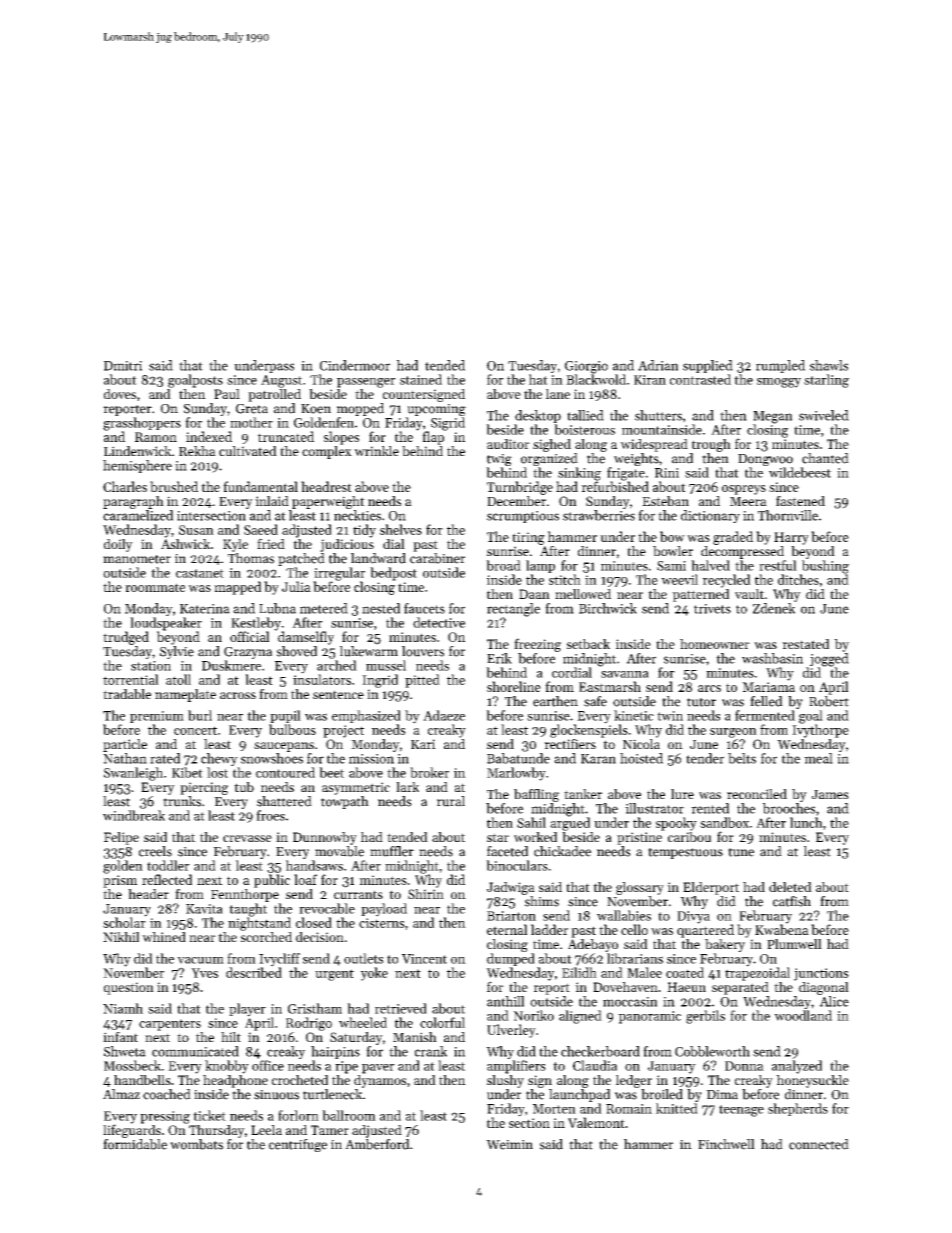 This screenshot has width=952, height=1233. Describe the element at coordinates (120, 394) in the screenshot. I see `doves` at that location.
